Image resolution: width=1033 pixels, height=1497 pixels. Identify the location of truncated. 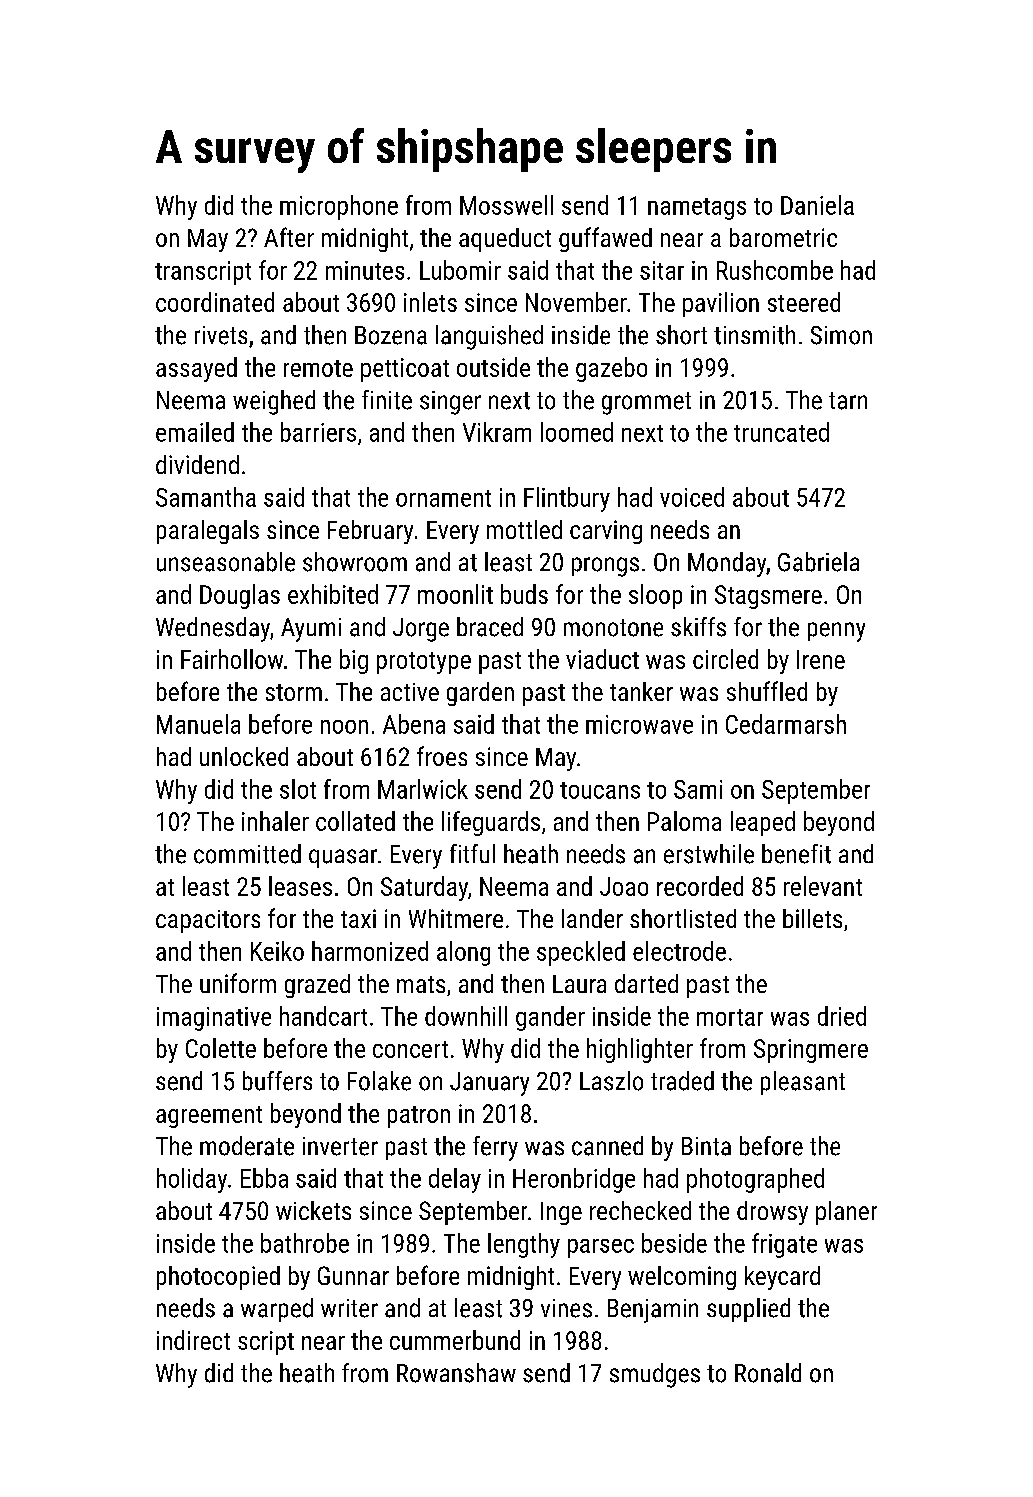
(781, 432).
